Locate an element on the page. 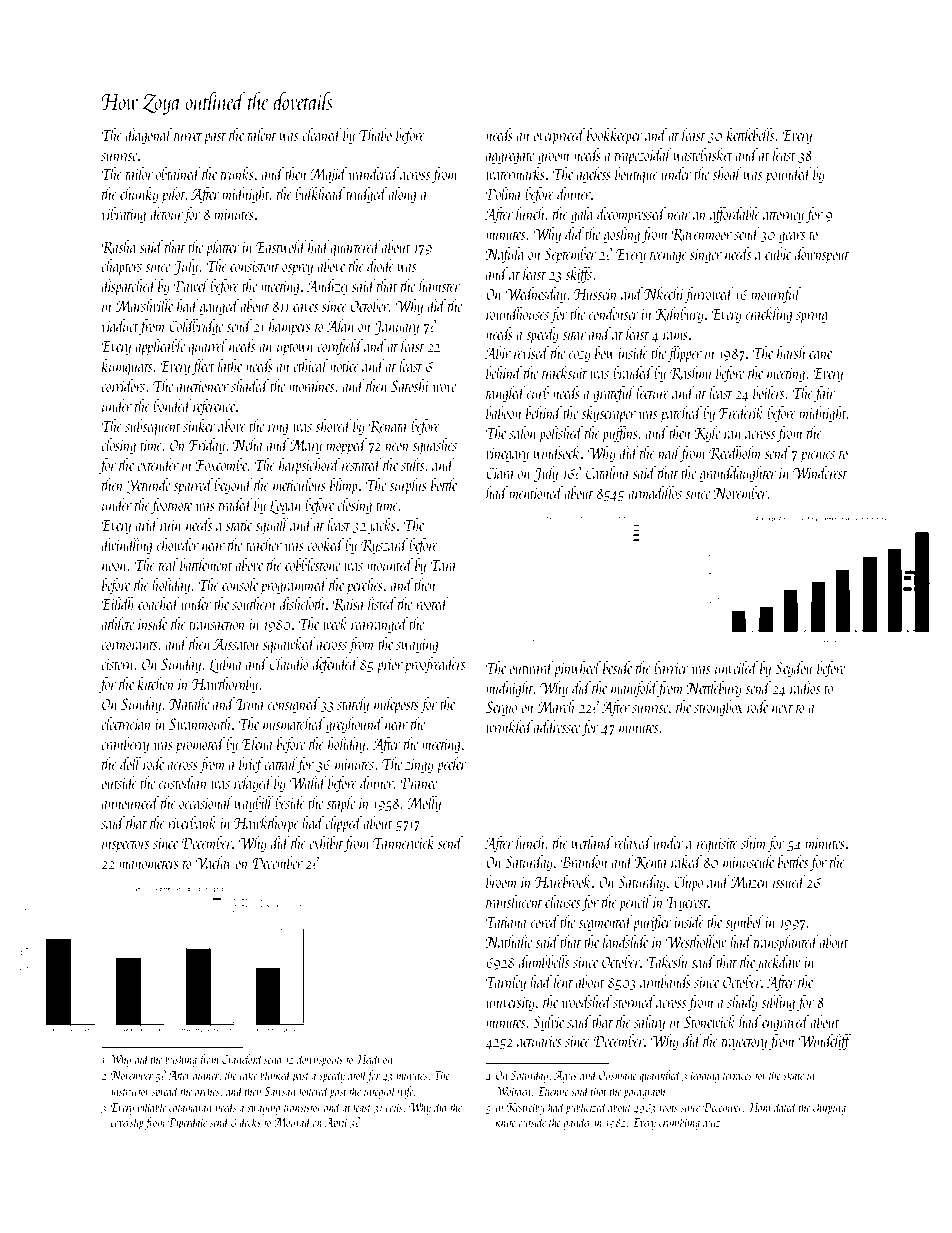 The image size is (952, 1233). next is located at coordinates (782, 708).
